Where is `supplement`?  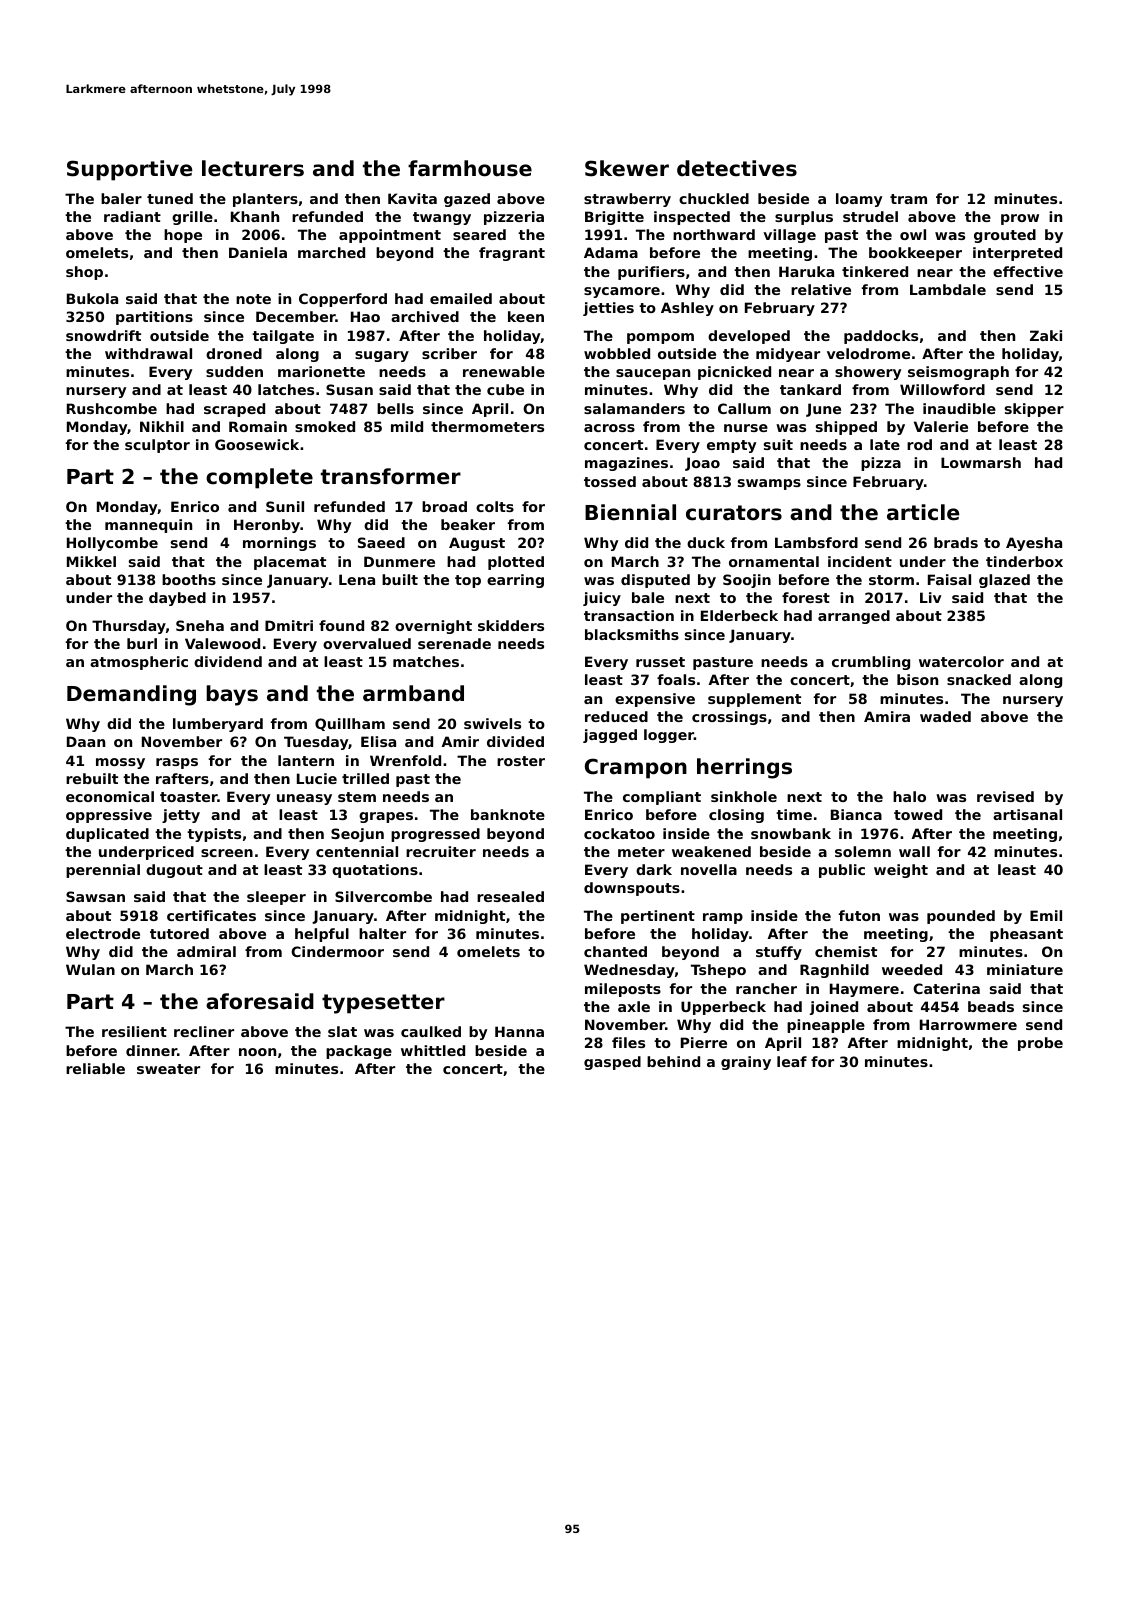
supplement is located at coordinates (754, 700).
